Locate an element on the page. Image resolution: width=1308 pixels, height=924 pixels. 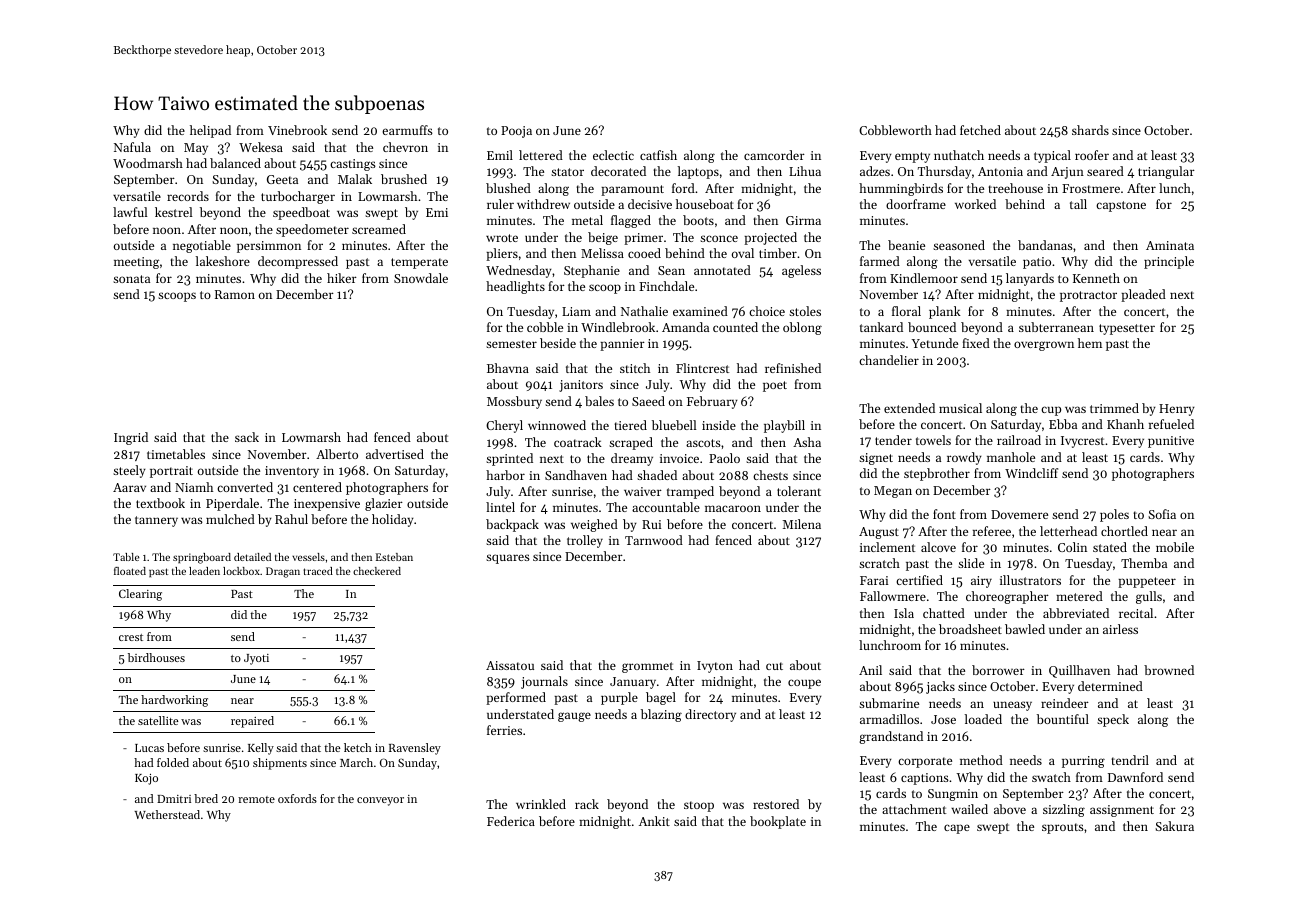
fetched is located at coordinates (980, 130).
